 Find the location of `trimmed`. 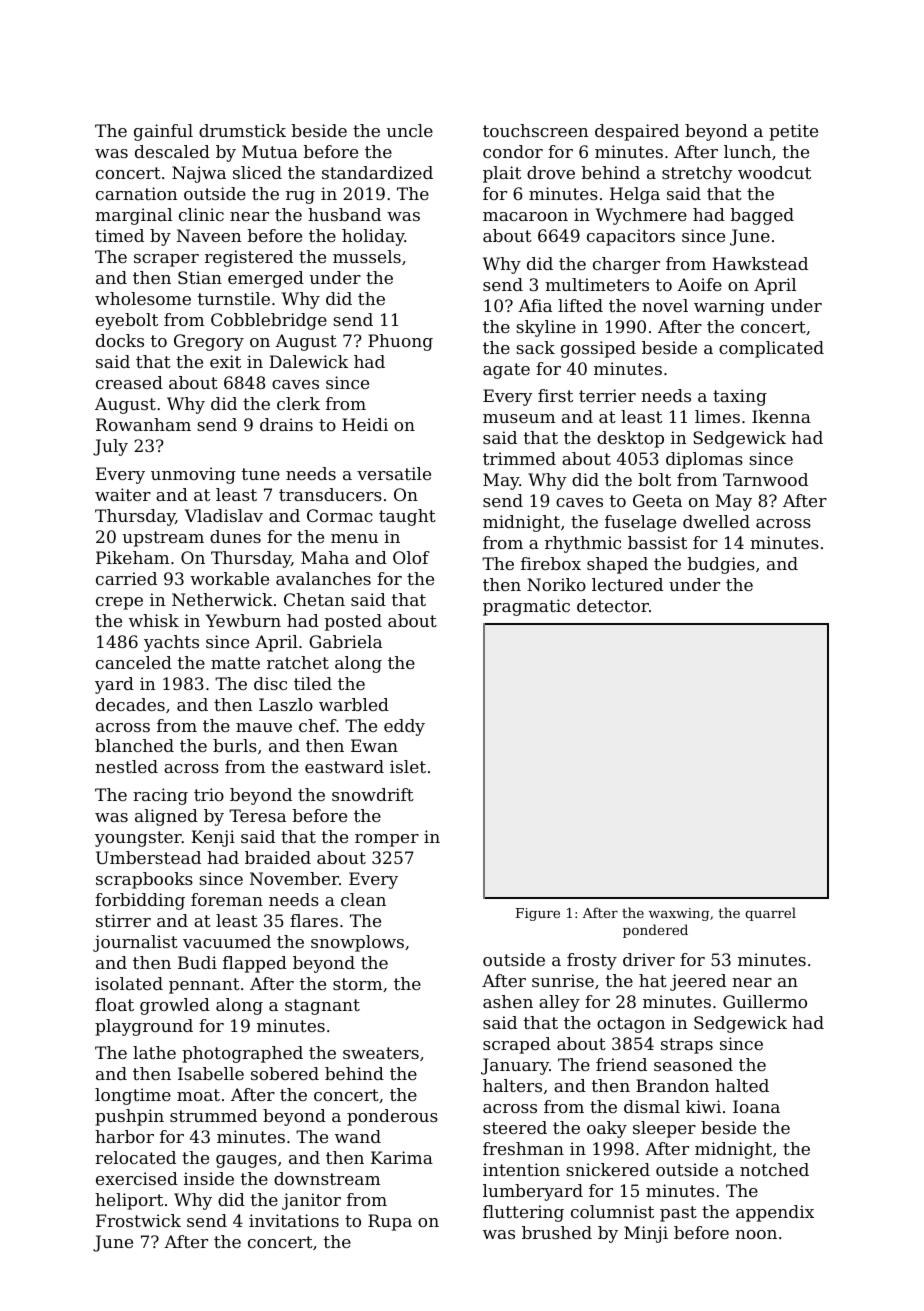

trimmed is located at coordinates (519, 458).
